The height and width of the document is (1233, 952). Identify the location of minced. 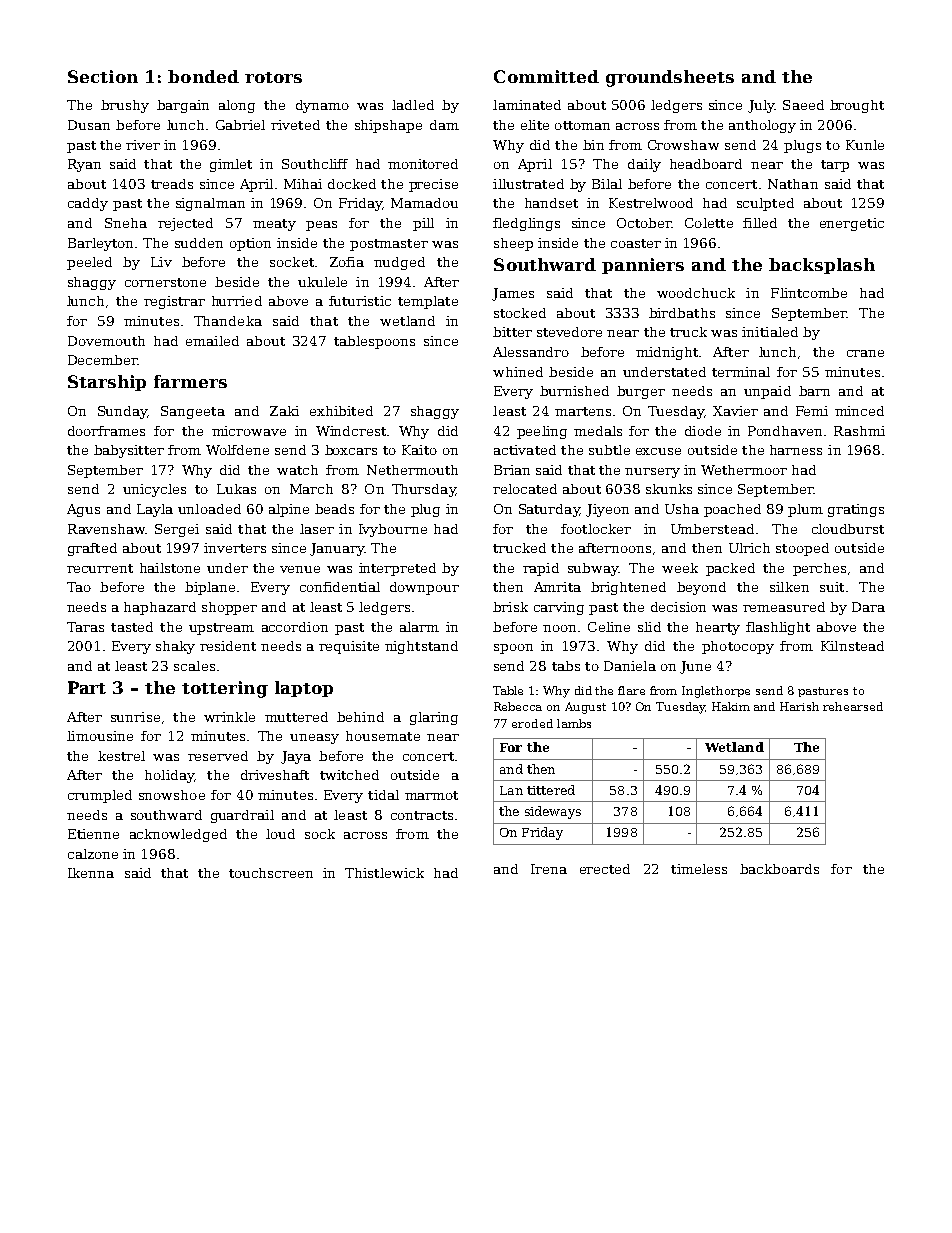
(859, 411).
